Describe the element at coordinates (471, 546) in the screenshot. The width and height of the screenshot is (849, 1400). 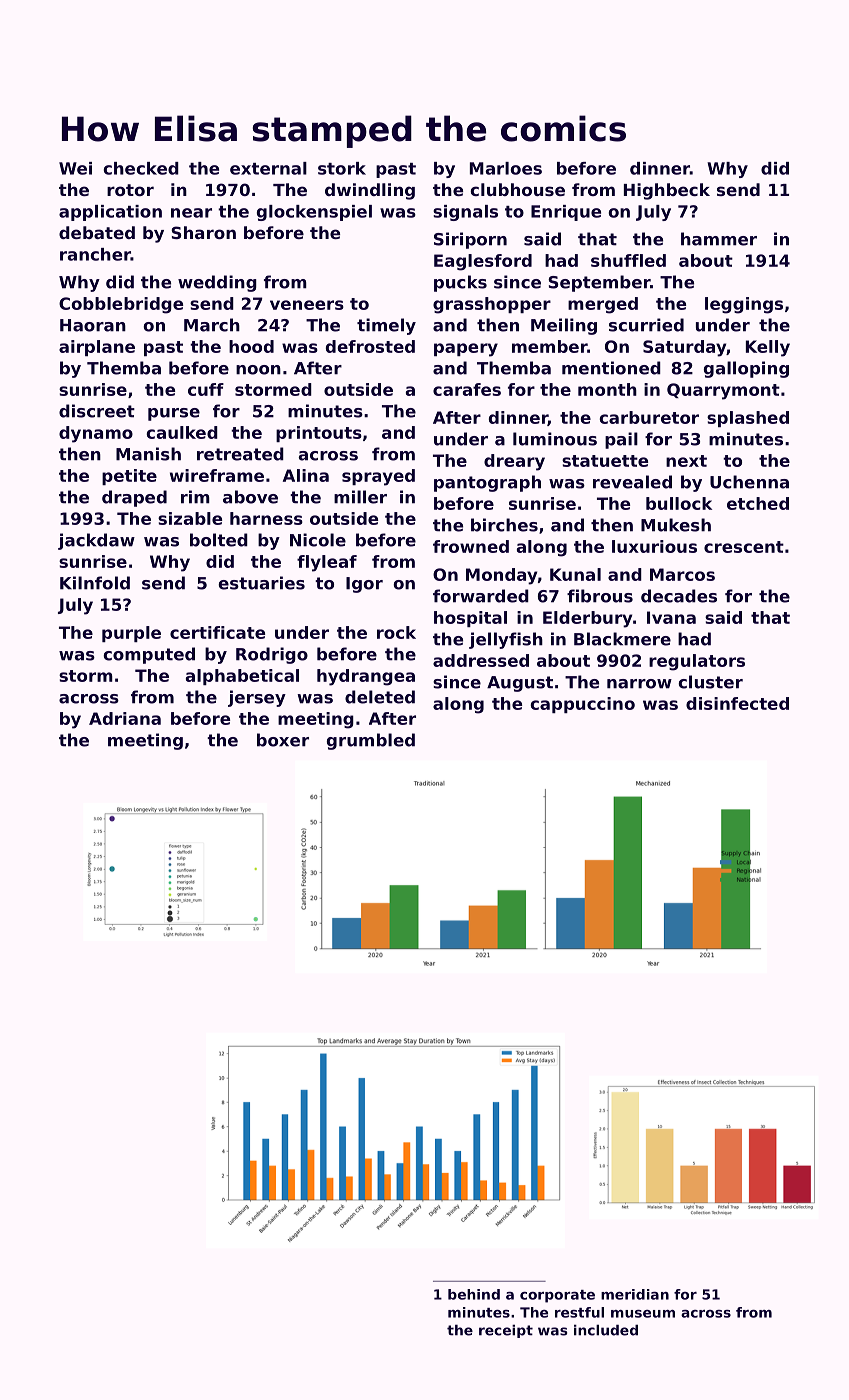
I see `frowned` at that location.
